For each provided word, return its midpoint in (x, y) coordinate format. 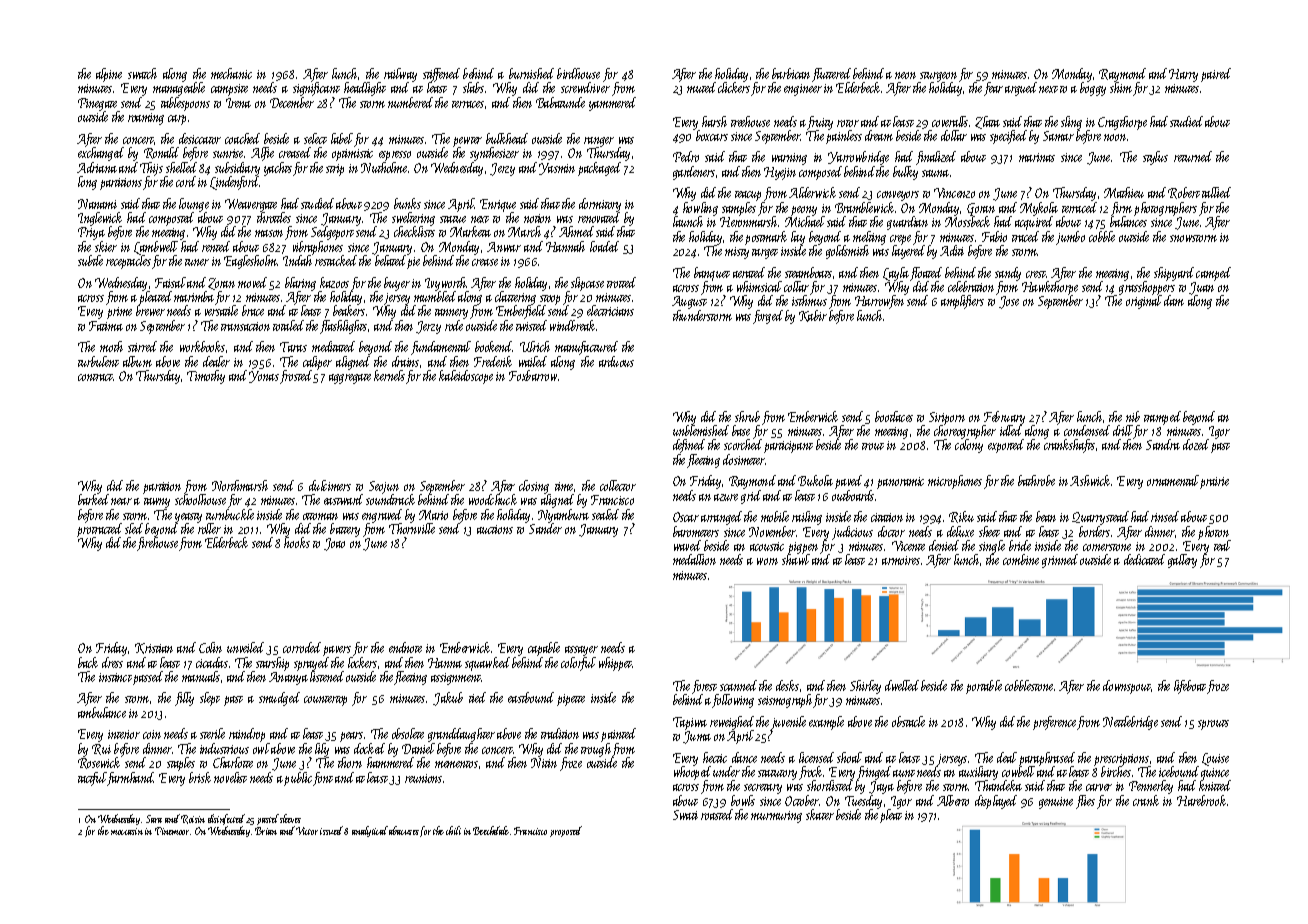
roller (209, 528)
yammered (612, 104)
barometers (696, 531)
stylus (1155, 158)
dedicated (1144, 559)
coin (152, 734)
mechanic (231, 73)
